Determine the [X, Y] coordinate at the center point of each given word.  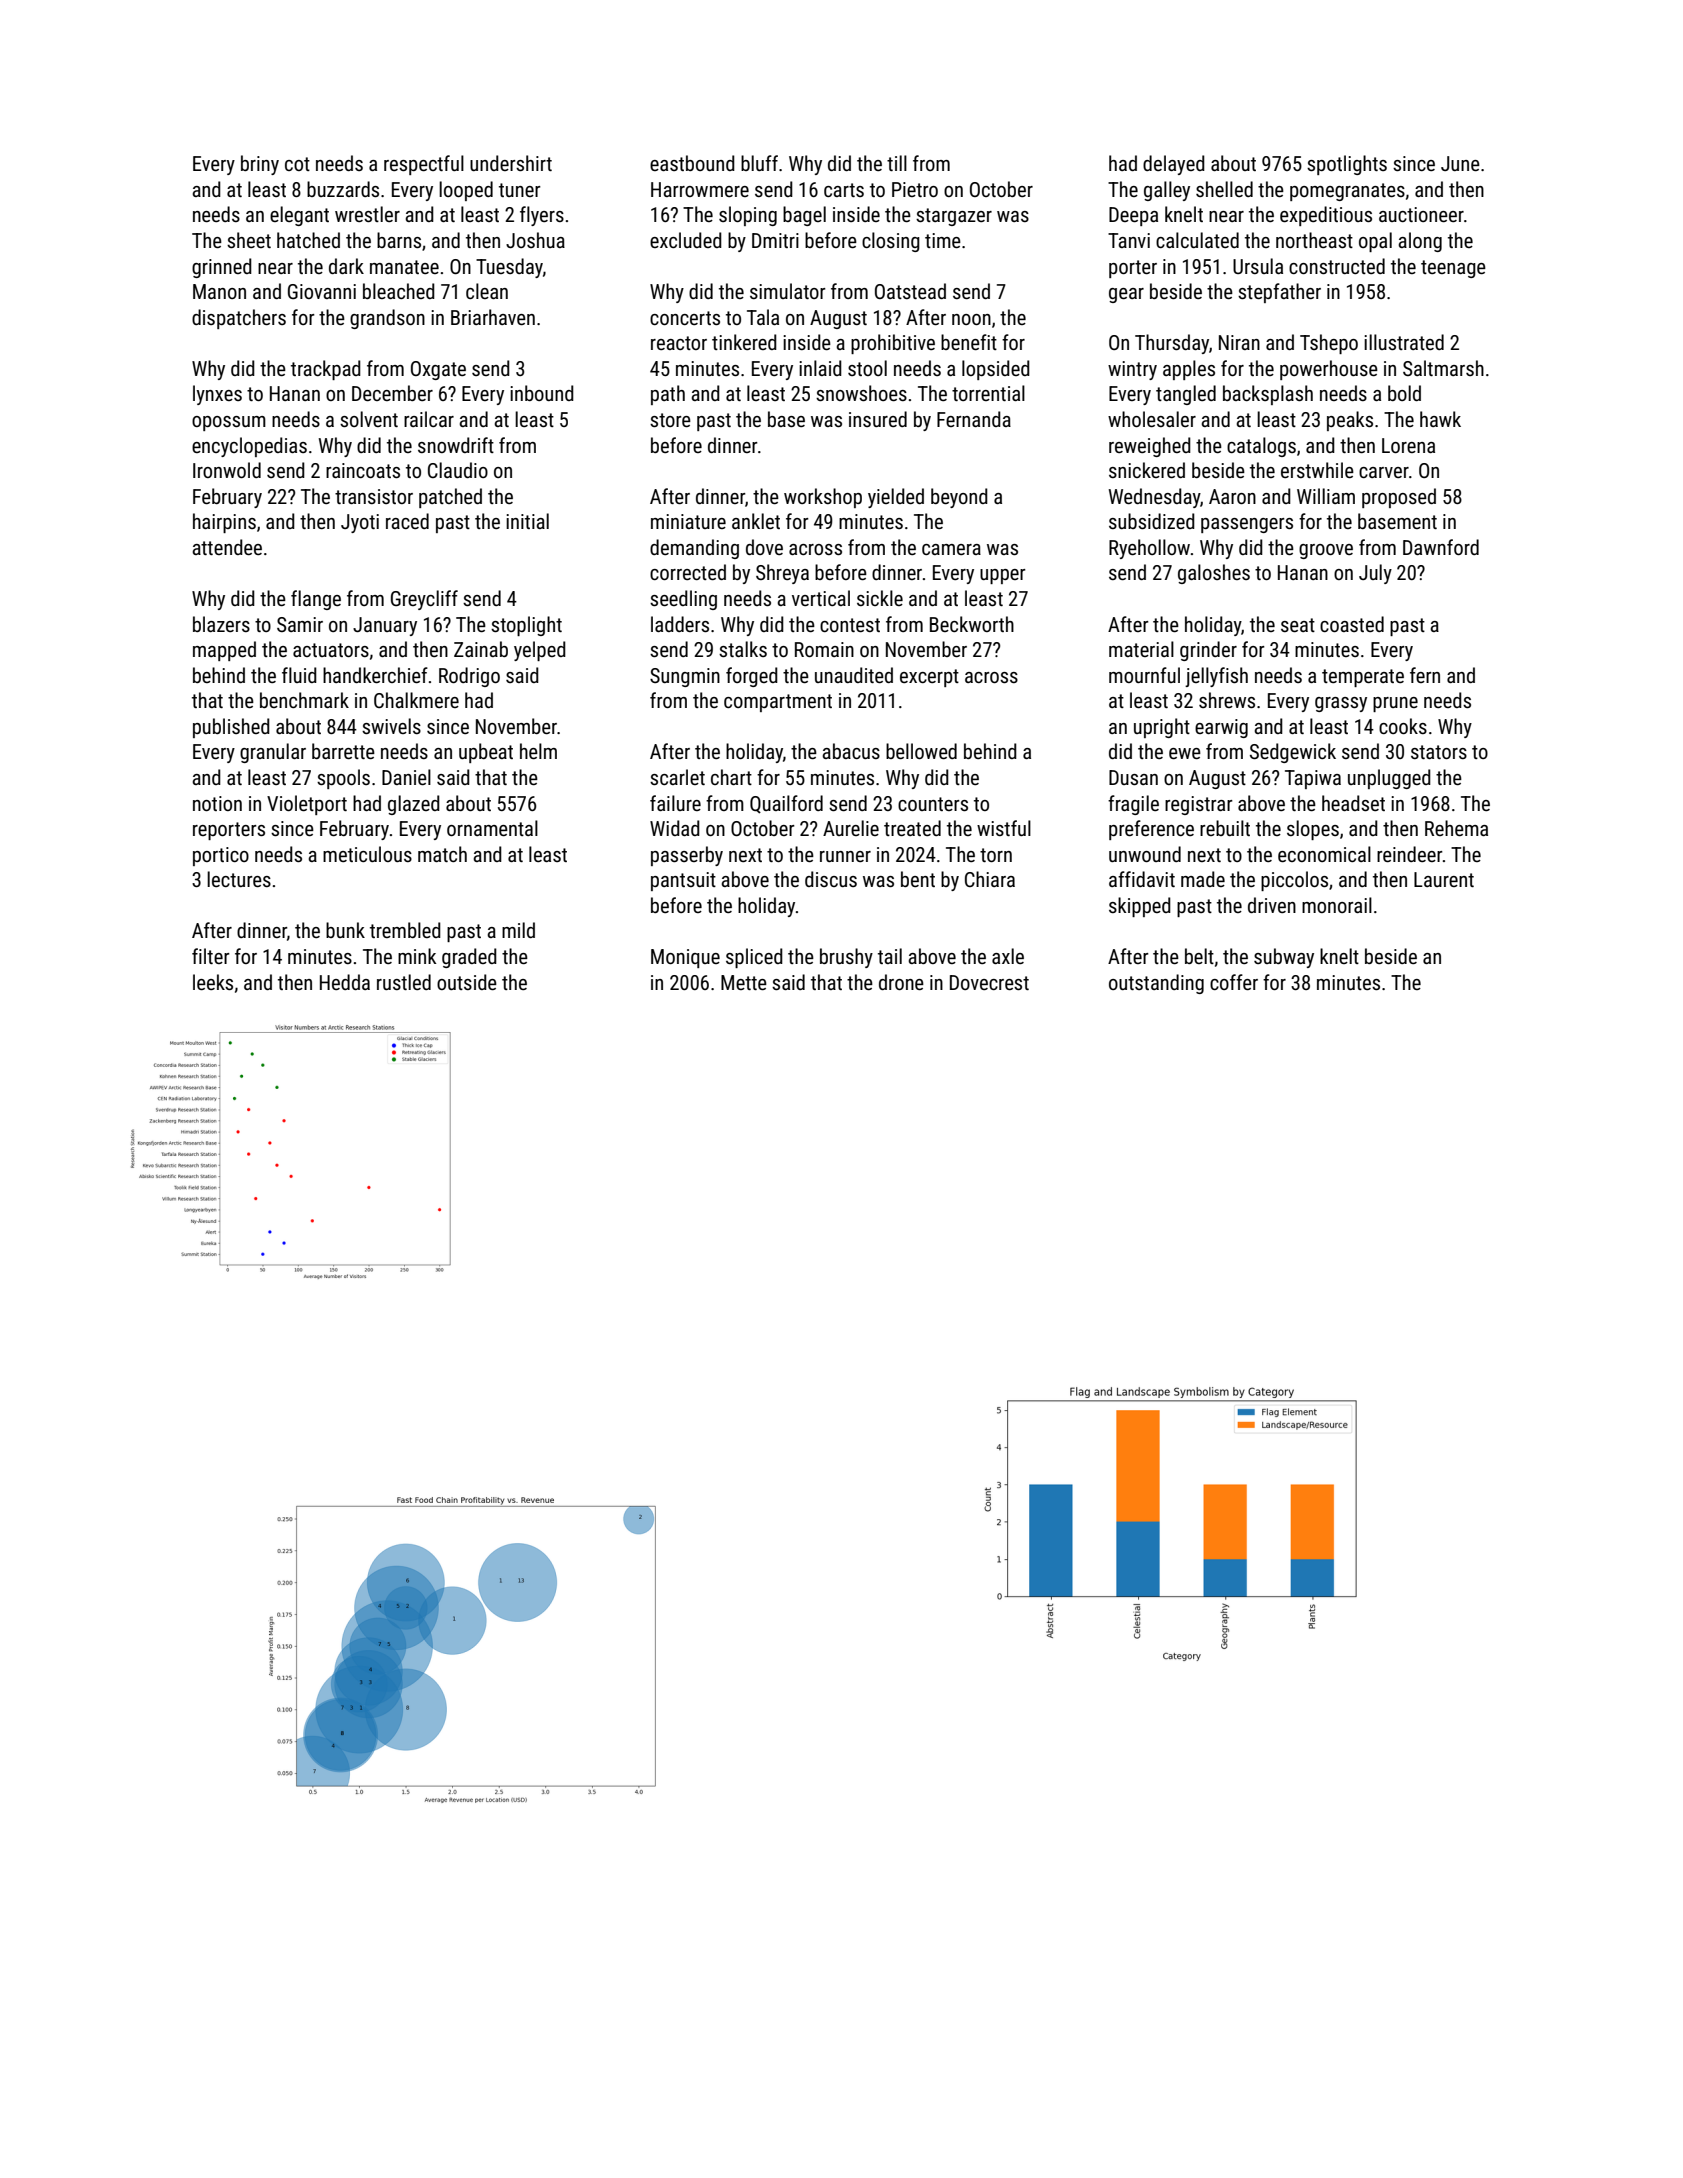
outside [467, 982]
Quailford [786, 804]
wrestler [367, 214]
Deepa [1133, 216]
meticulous [367, 854]
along [1420, 242]
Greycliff [424, 600]
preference [1151, 830]
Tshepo [1329, 344]
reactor [679, 343]
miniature [688, 521]
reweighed [1150, 447]
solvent [369, 419]
